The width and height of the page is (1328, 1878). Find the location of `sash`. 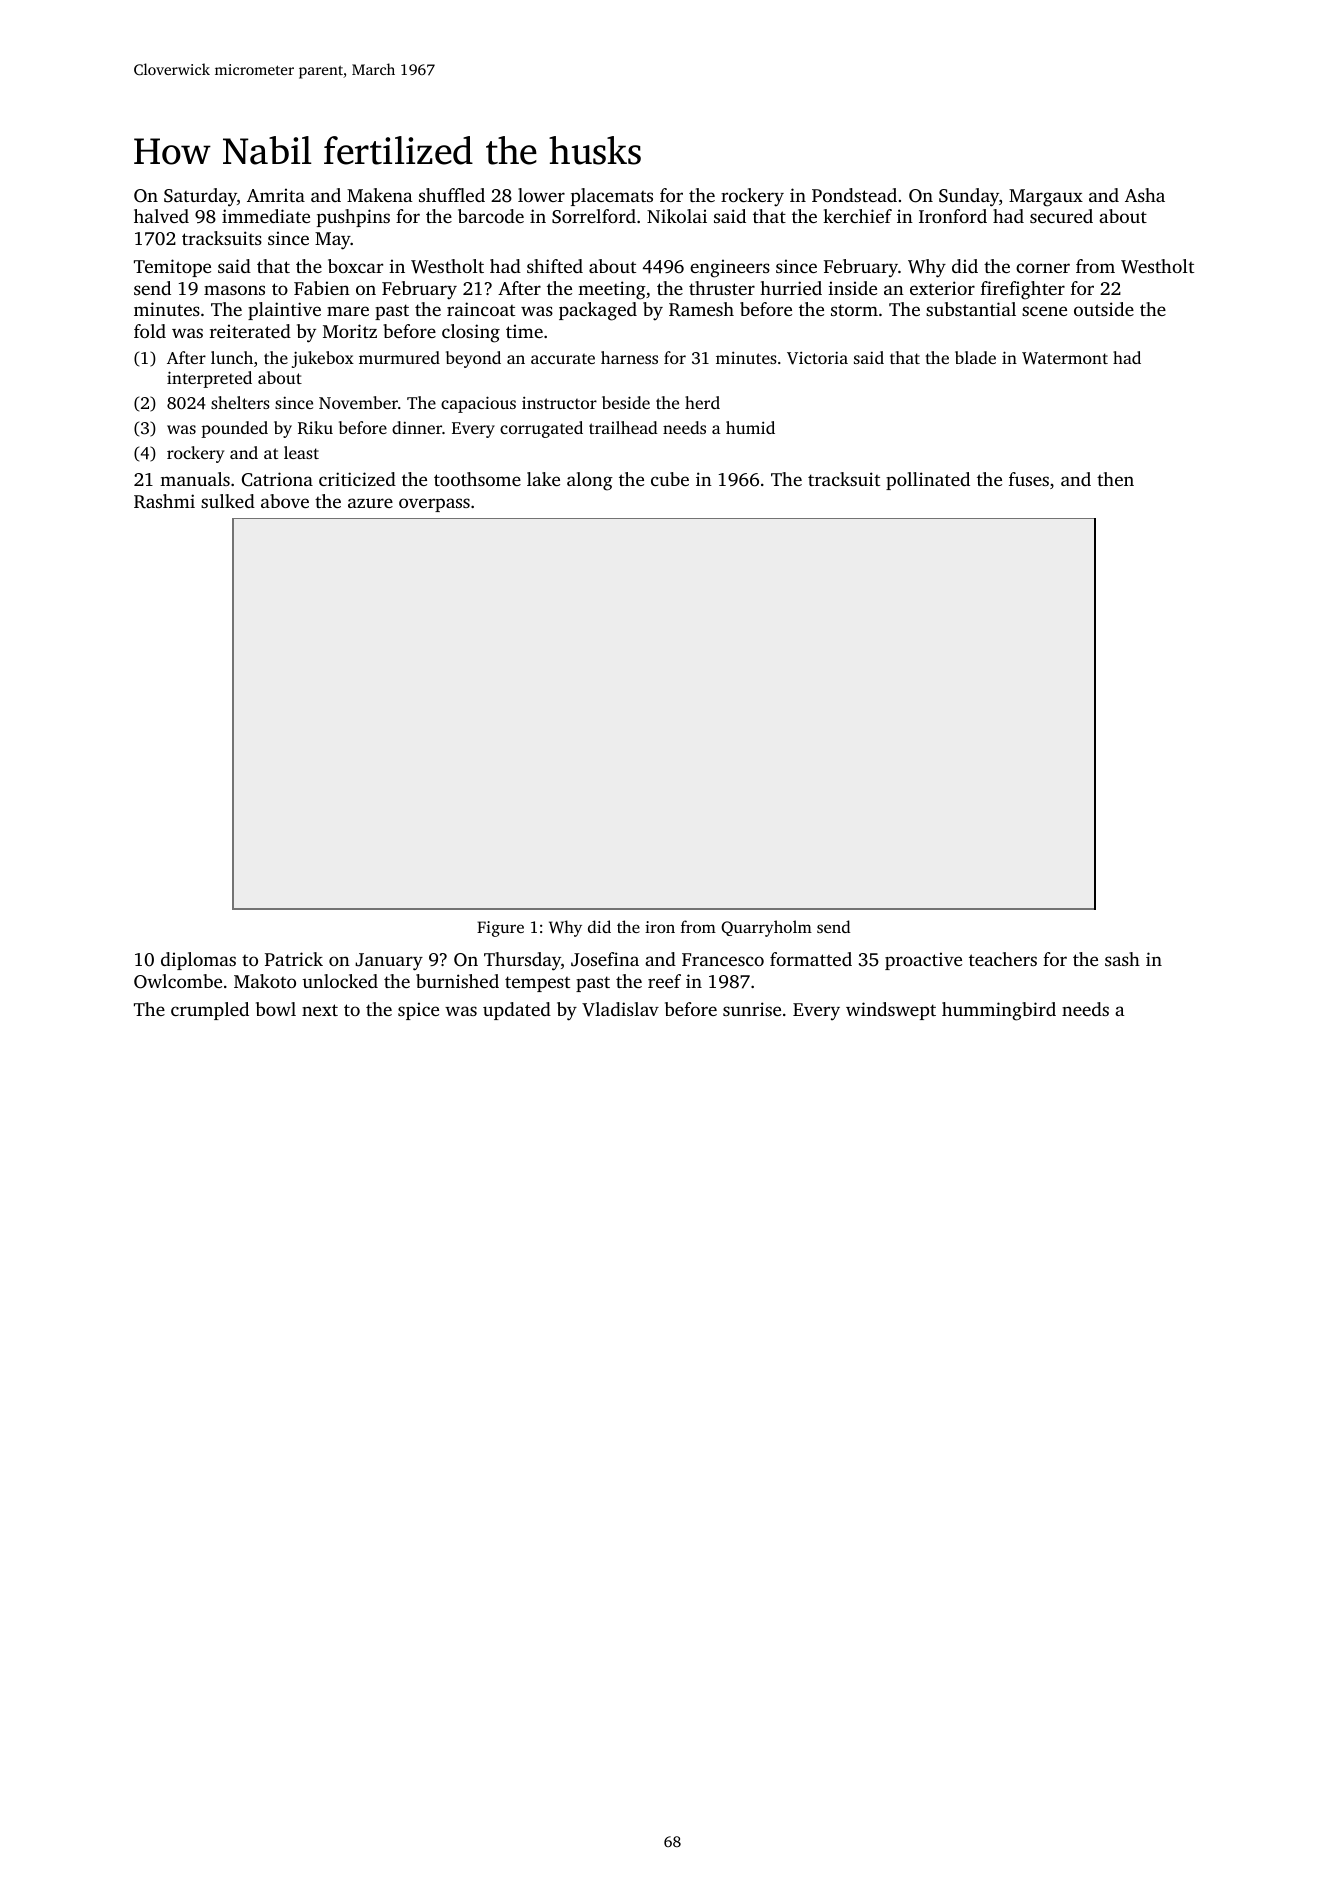

sash is located at coordinates (1122, 959).
